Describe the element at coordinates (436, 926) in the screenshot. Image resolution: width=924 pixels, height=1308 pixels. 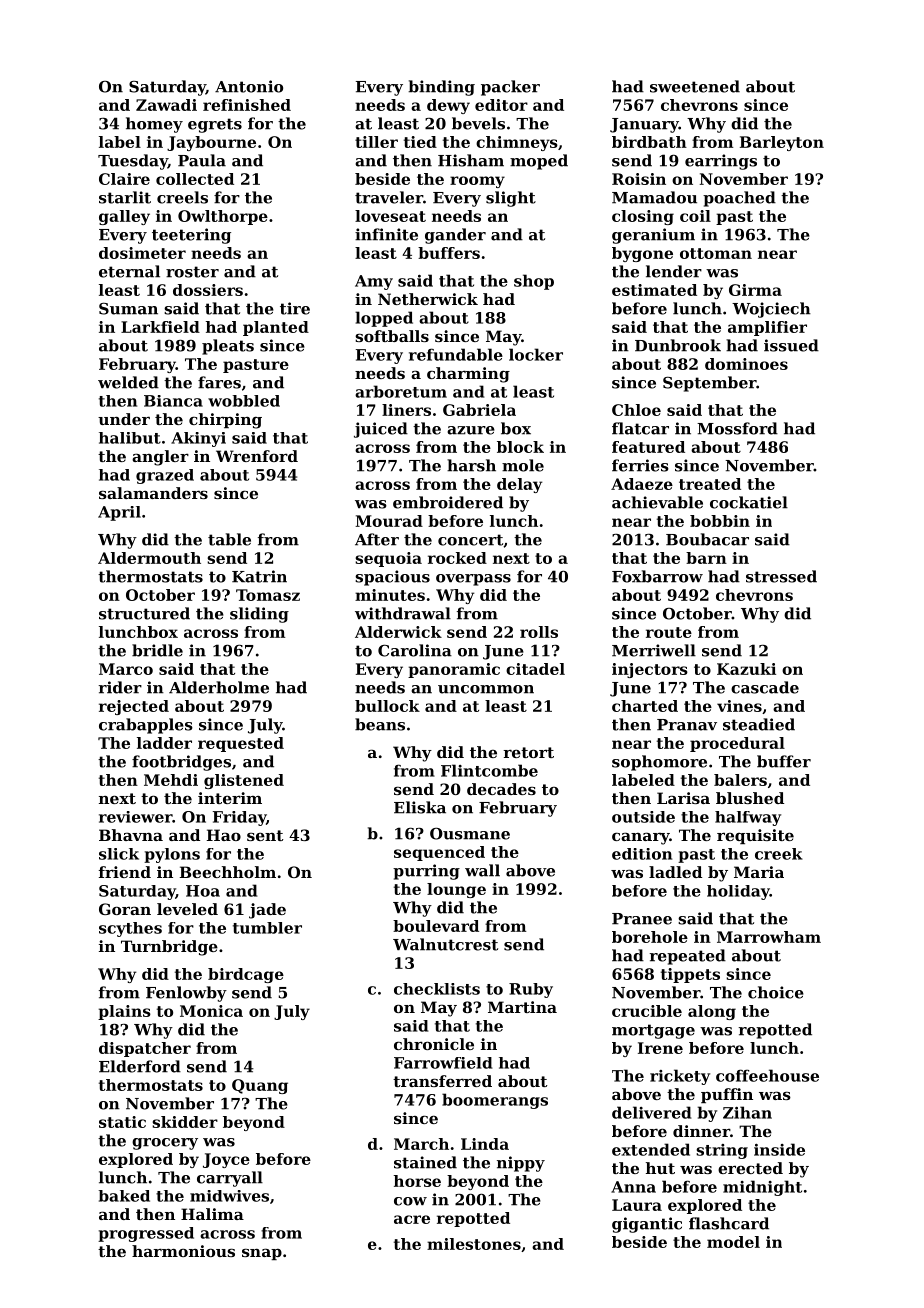
I see `boulevard` at that location.
